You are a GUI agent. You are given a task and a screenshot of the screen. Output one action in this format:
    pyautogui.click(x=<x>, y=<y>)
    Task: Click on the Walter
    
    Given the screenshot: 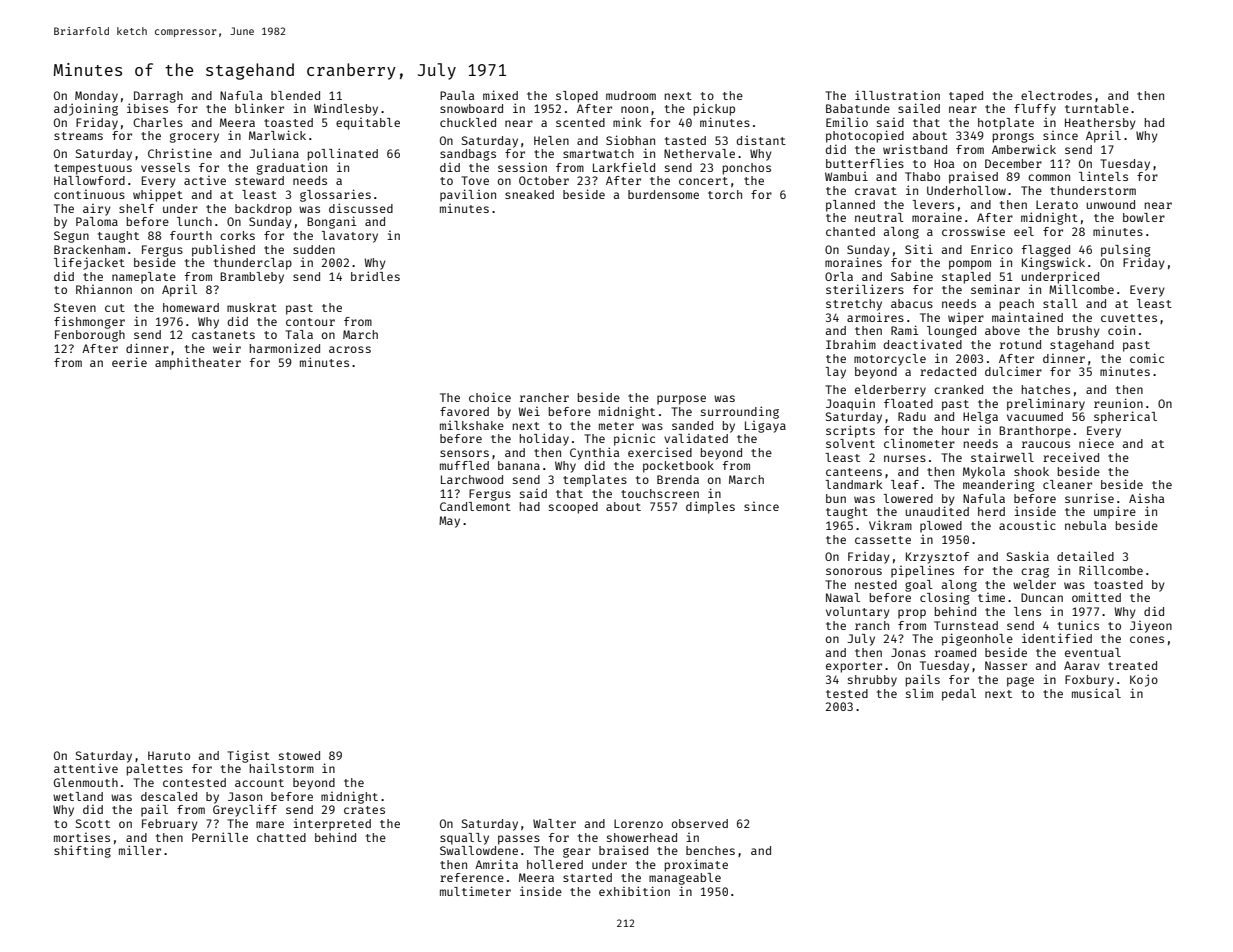 What is the action you would take?
    pyautogui.click(x=554, y=823)
